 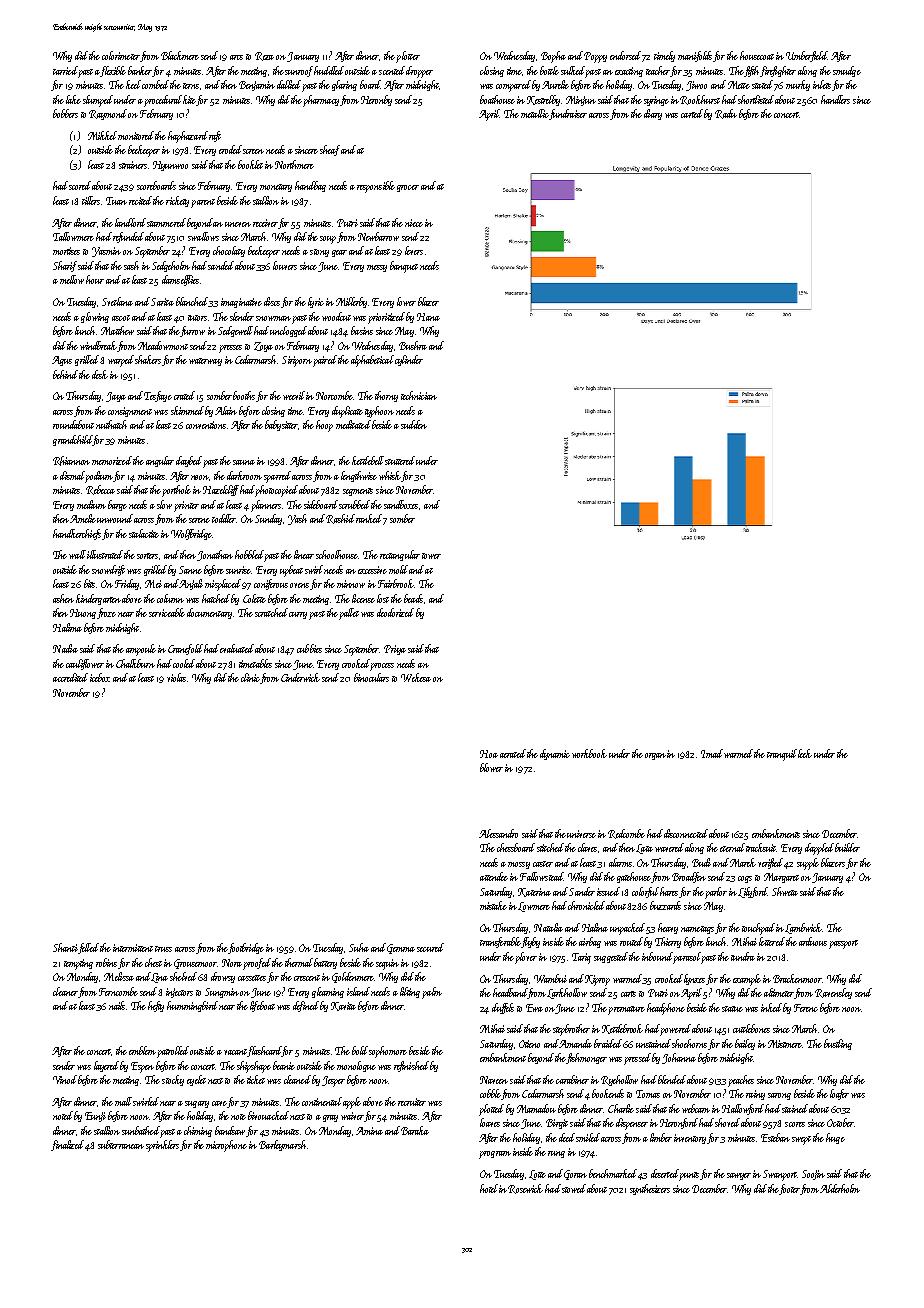 What do you see at coordinates (414, 424) in the screenshot?
I see `sudden` at bounding box center [414, 424].
